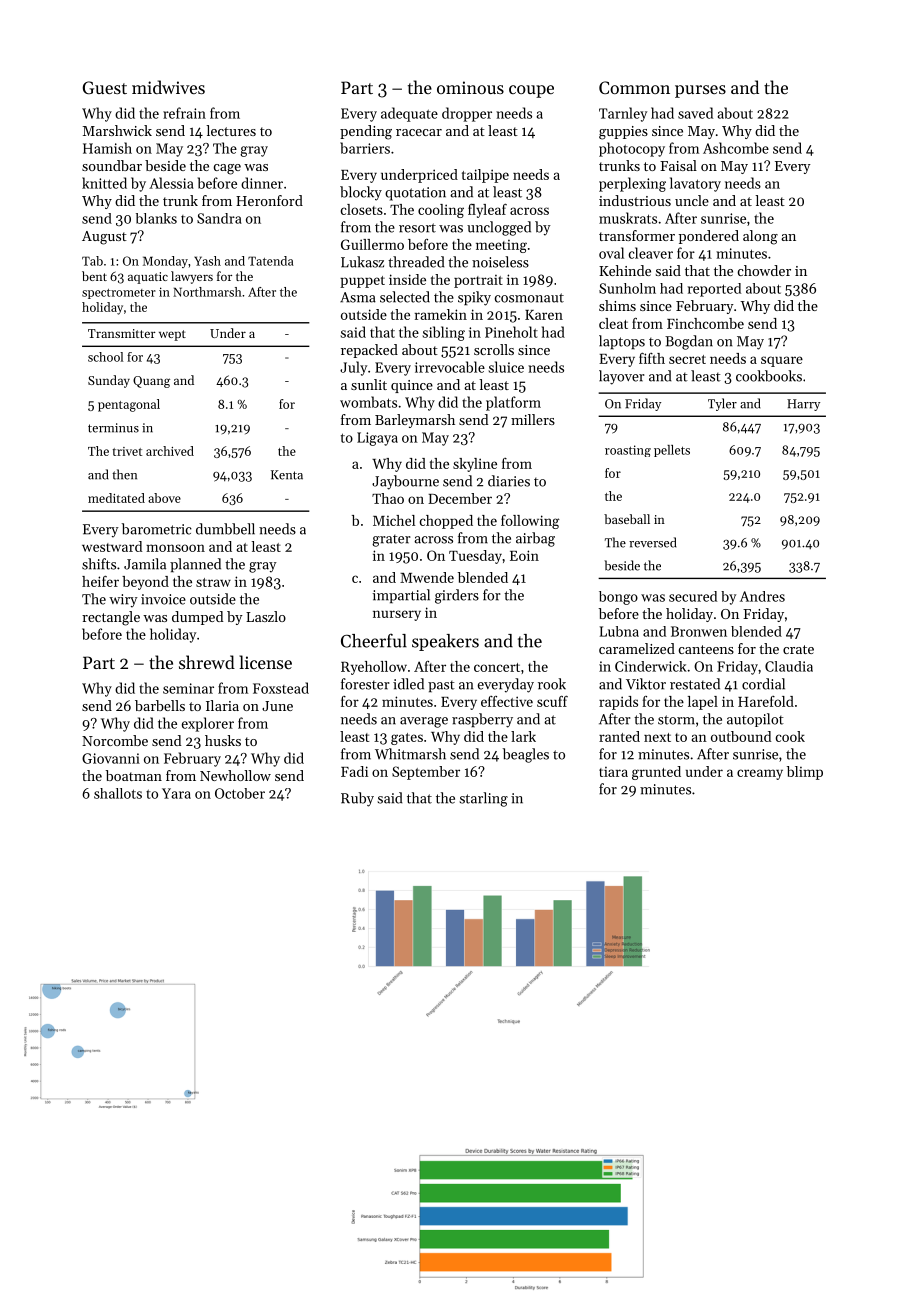 The width and height of the screenshot is (908, 1316). I want to click on explorer, so click(208, 724).
